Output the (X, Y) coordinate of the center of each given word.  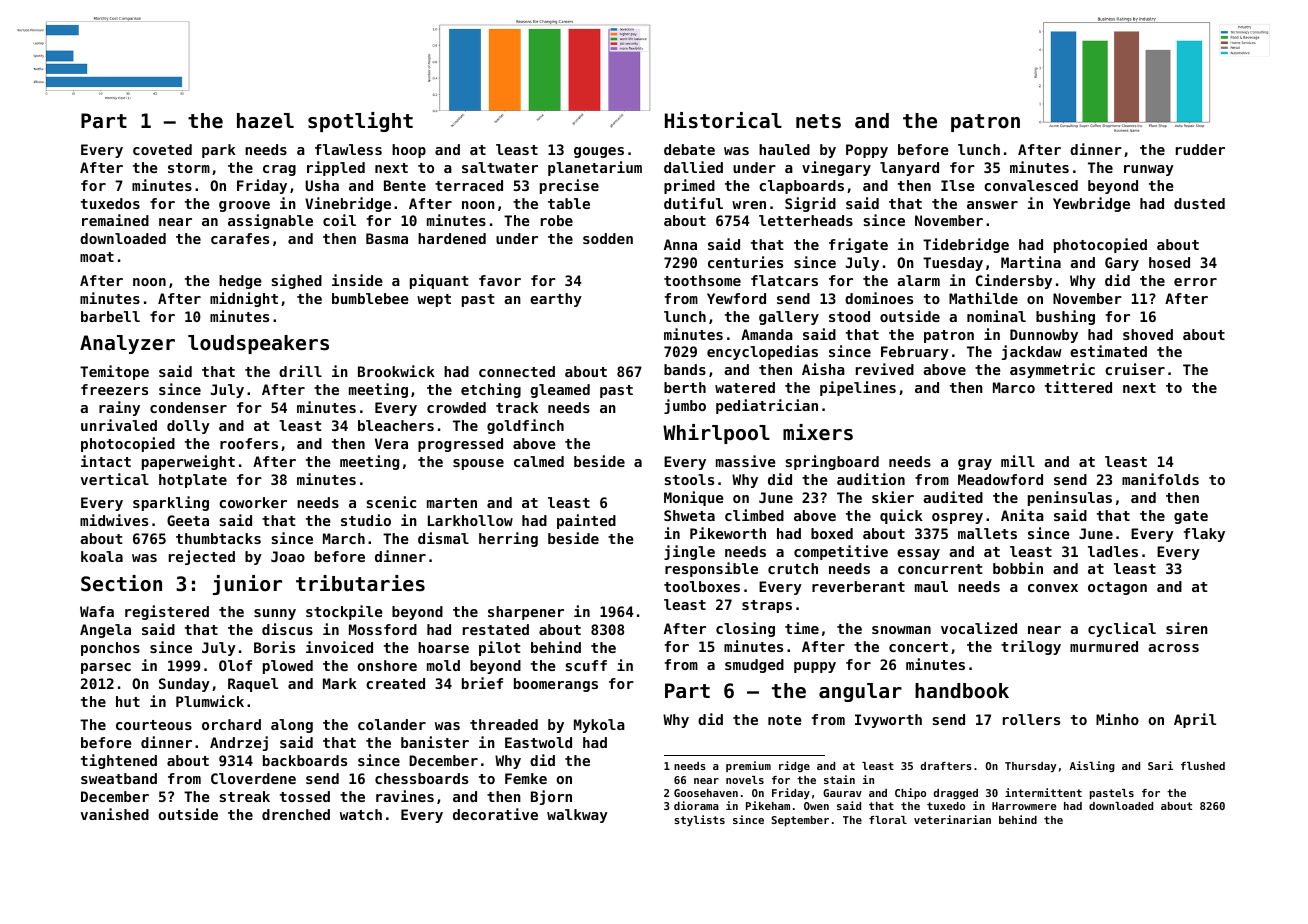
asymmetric (1052, 370)
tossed (305, 796)
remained (115, 220)
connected (517, 371)
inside (357, 280)
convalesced (1031, 185)
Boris (274, 647)
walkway (577, 816)
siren (1187, 628)
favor (500, 280)
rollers (1031, 719)
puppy (815, 667)
